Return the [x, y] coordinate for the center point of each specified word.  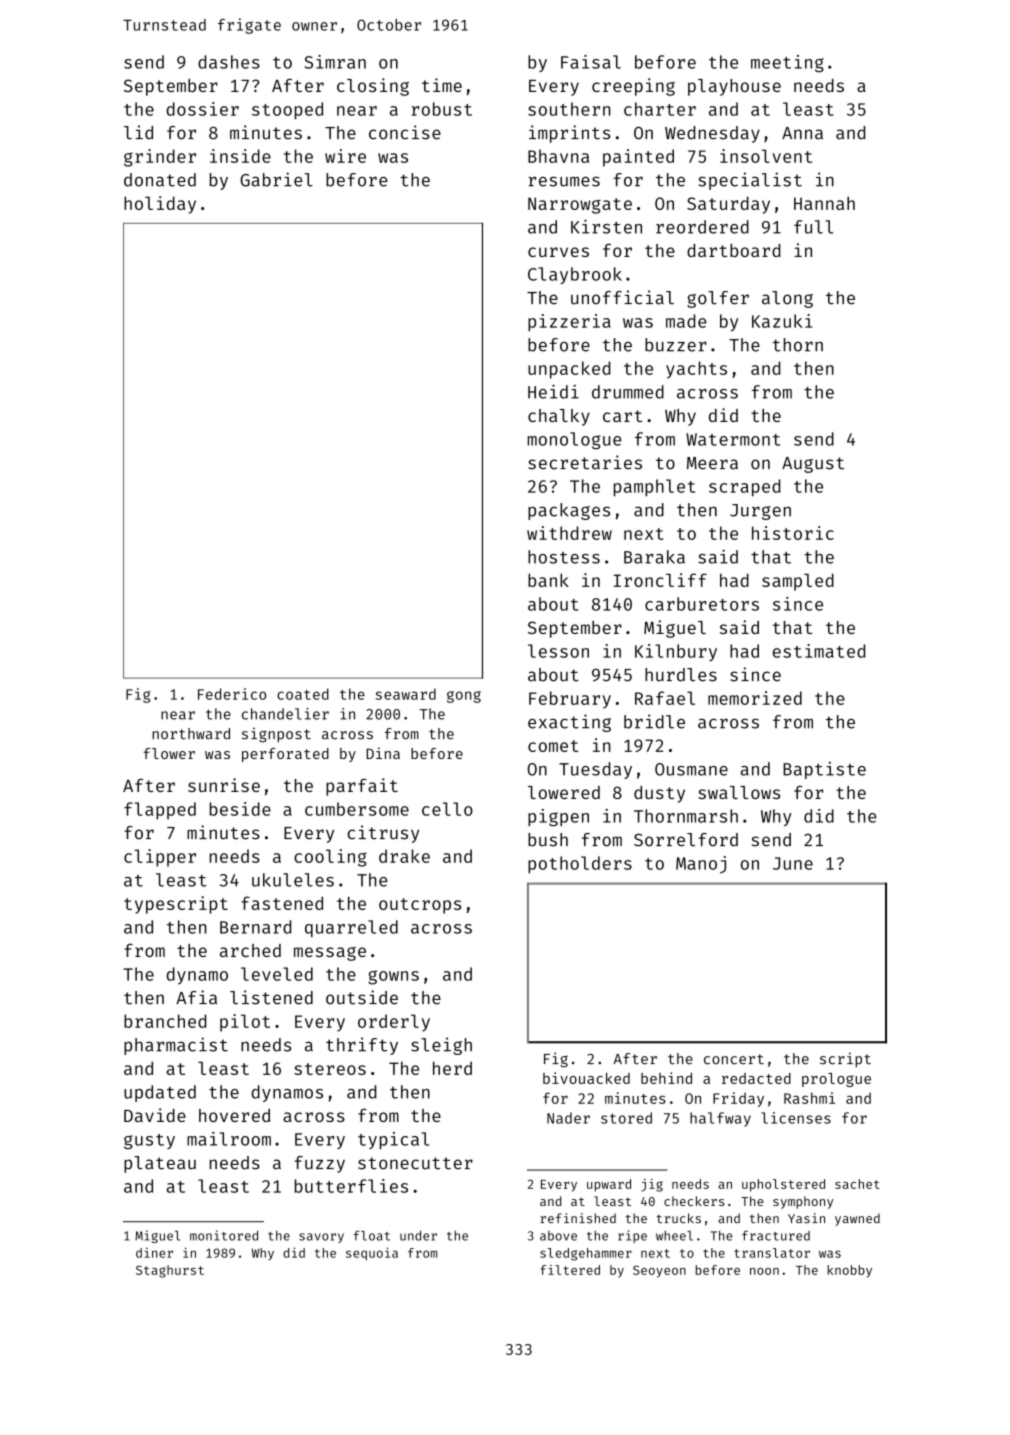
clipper [160, 858]
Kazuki [782, 321]
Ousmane [691, 769]
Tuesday [595, 770]
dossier [202, 109]
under [418, 1235]
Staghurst [170, 1271]
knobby [849, 1271]
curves [558, 252]
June [793, 863]
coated [303, 694]
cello [447, 809]
